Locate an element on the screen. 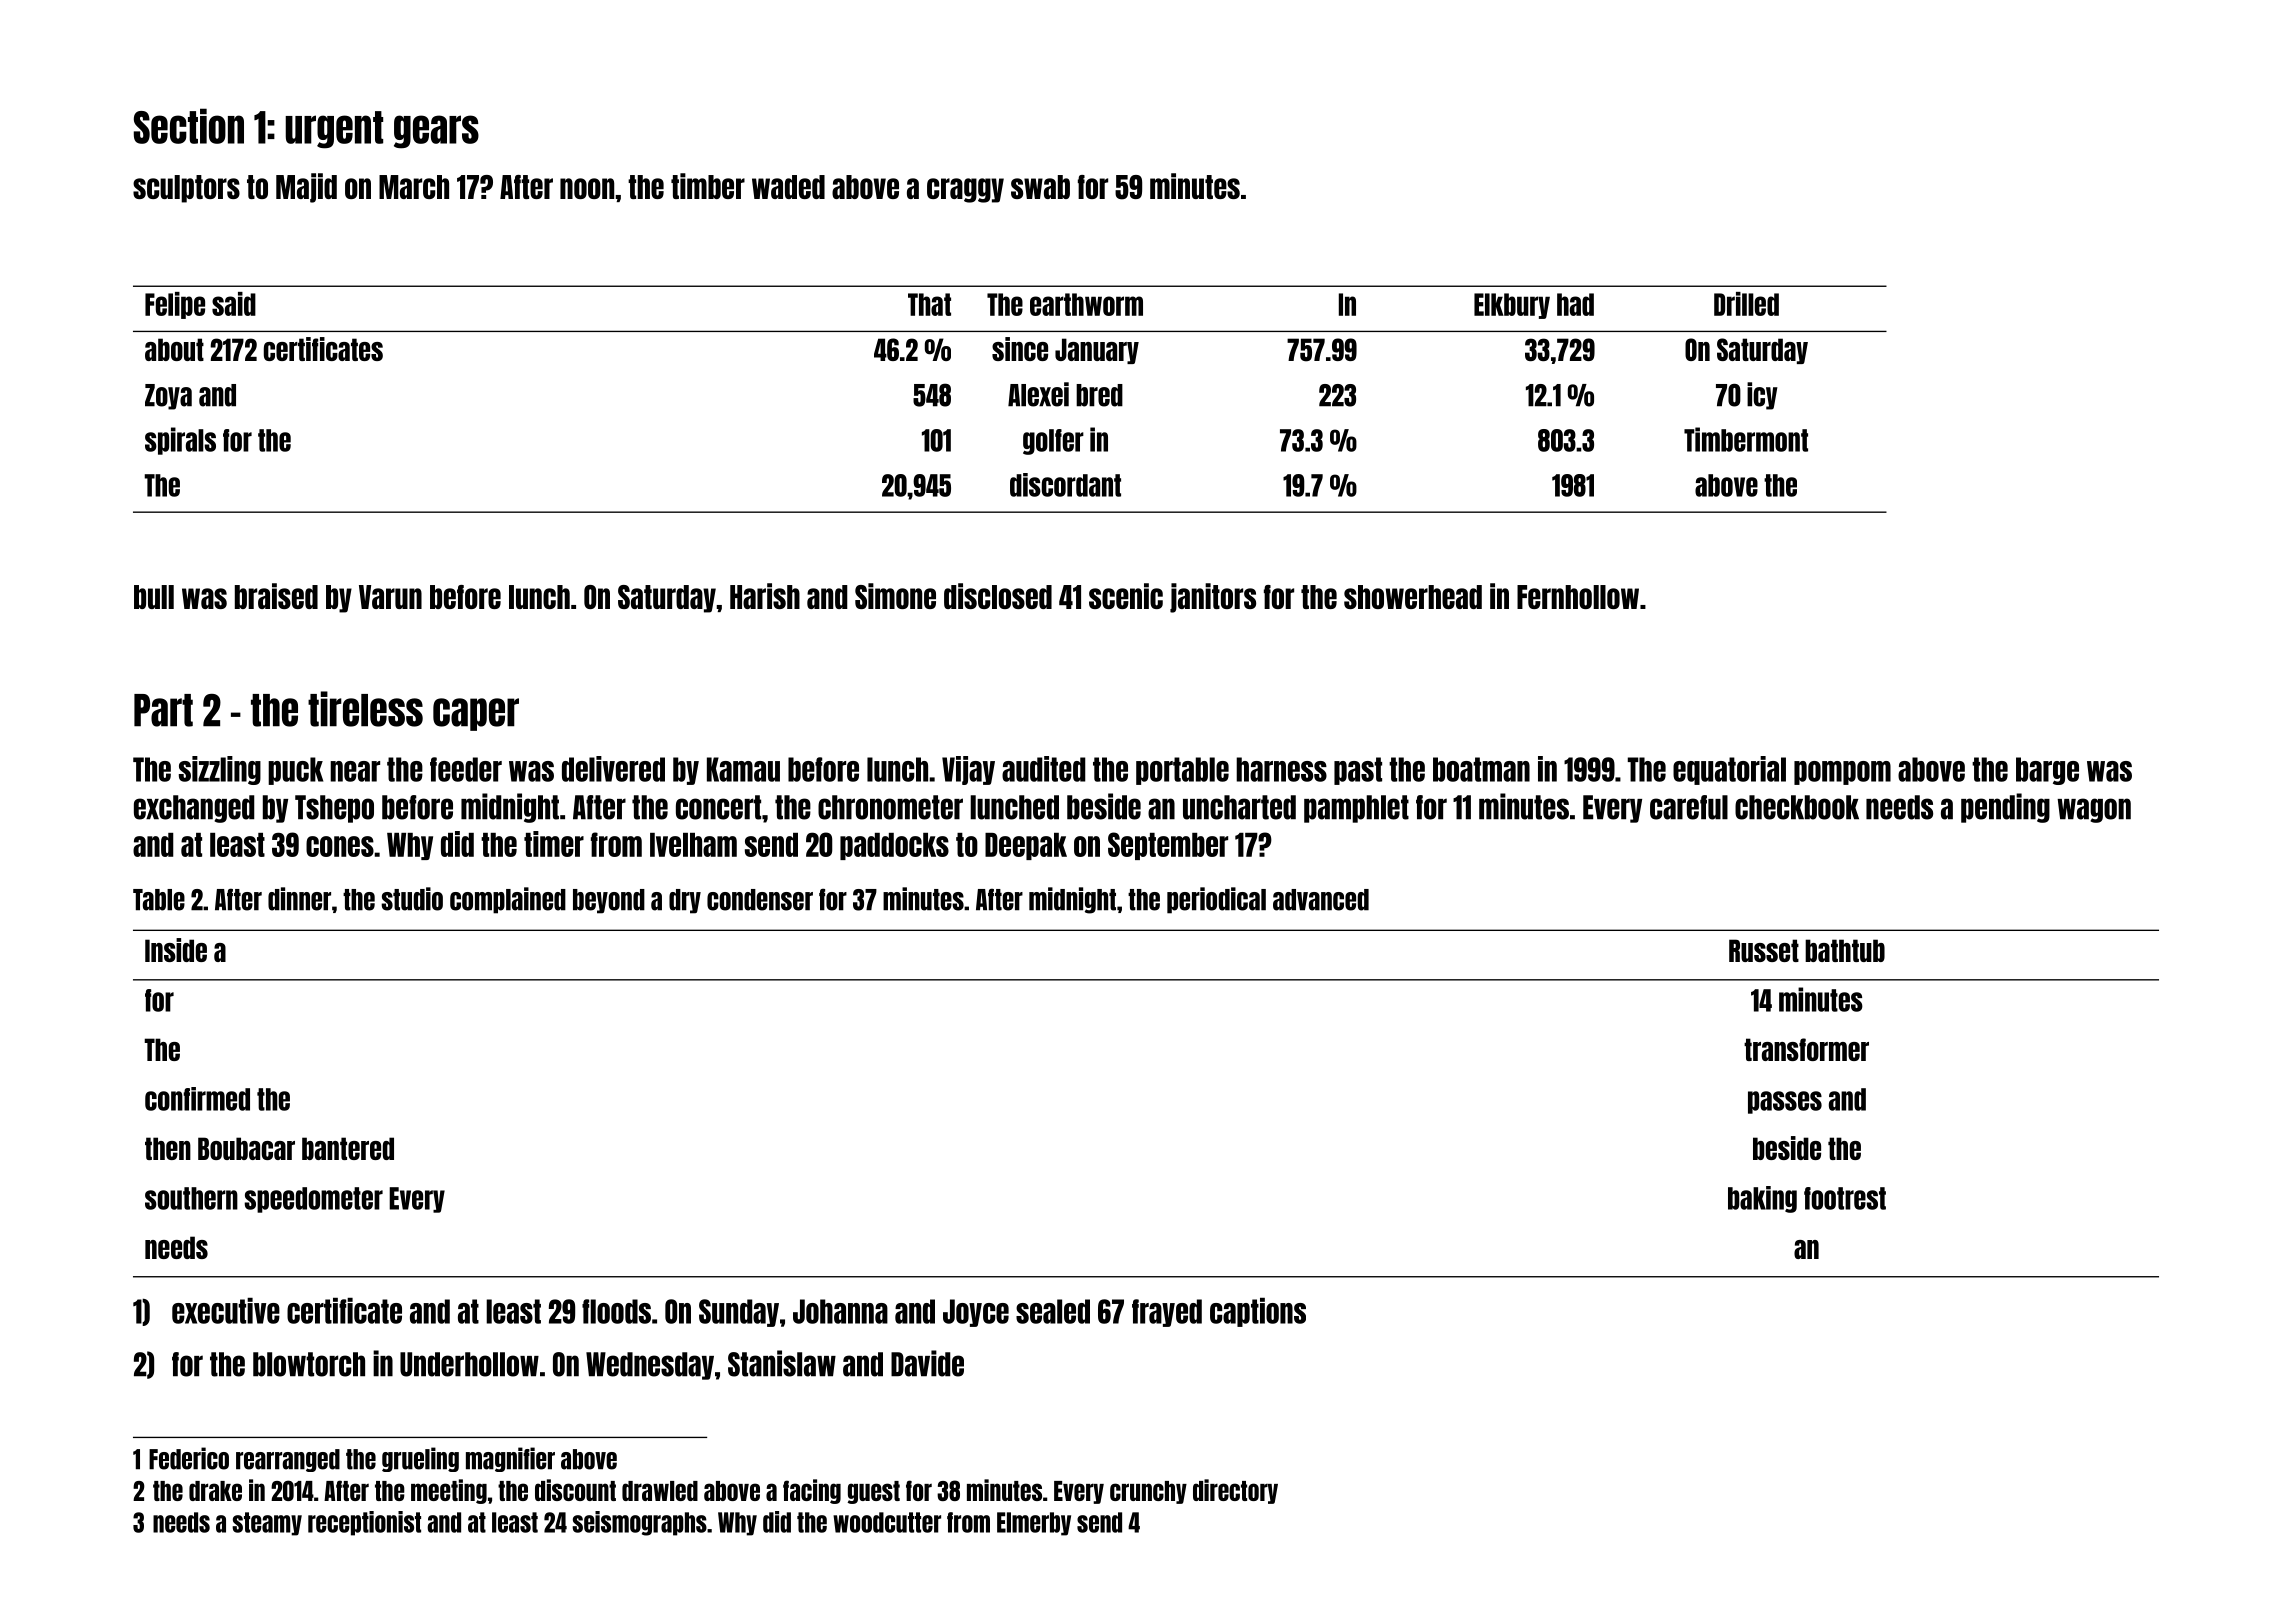 Image resolution: width=2292 pixels, height=1620 pixels. confirmed is located at coordinates (197, 1099).
